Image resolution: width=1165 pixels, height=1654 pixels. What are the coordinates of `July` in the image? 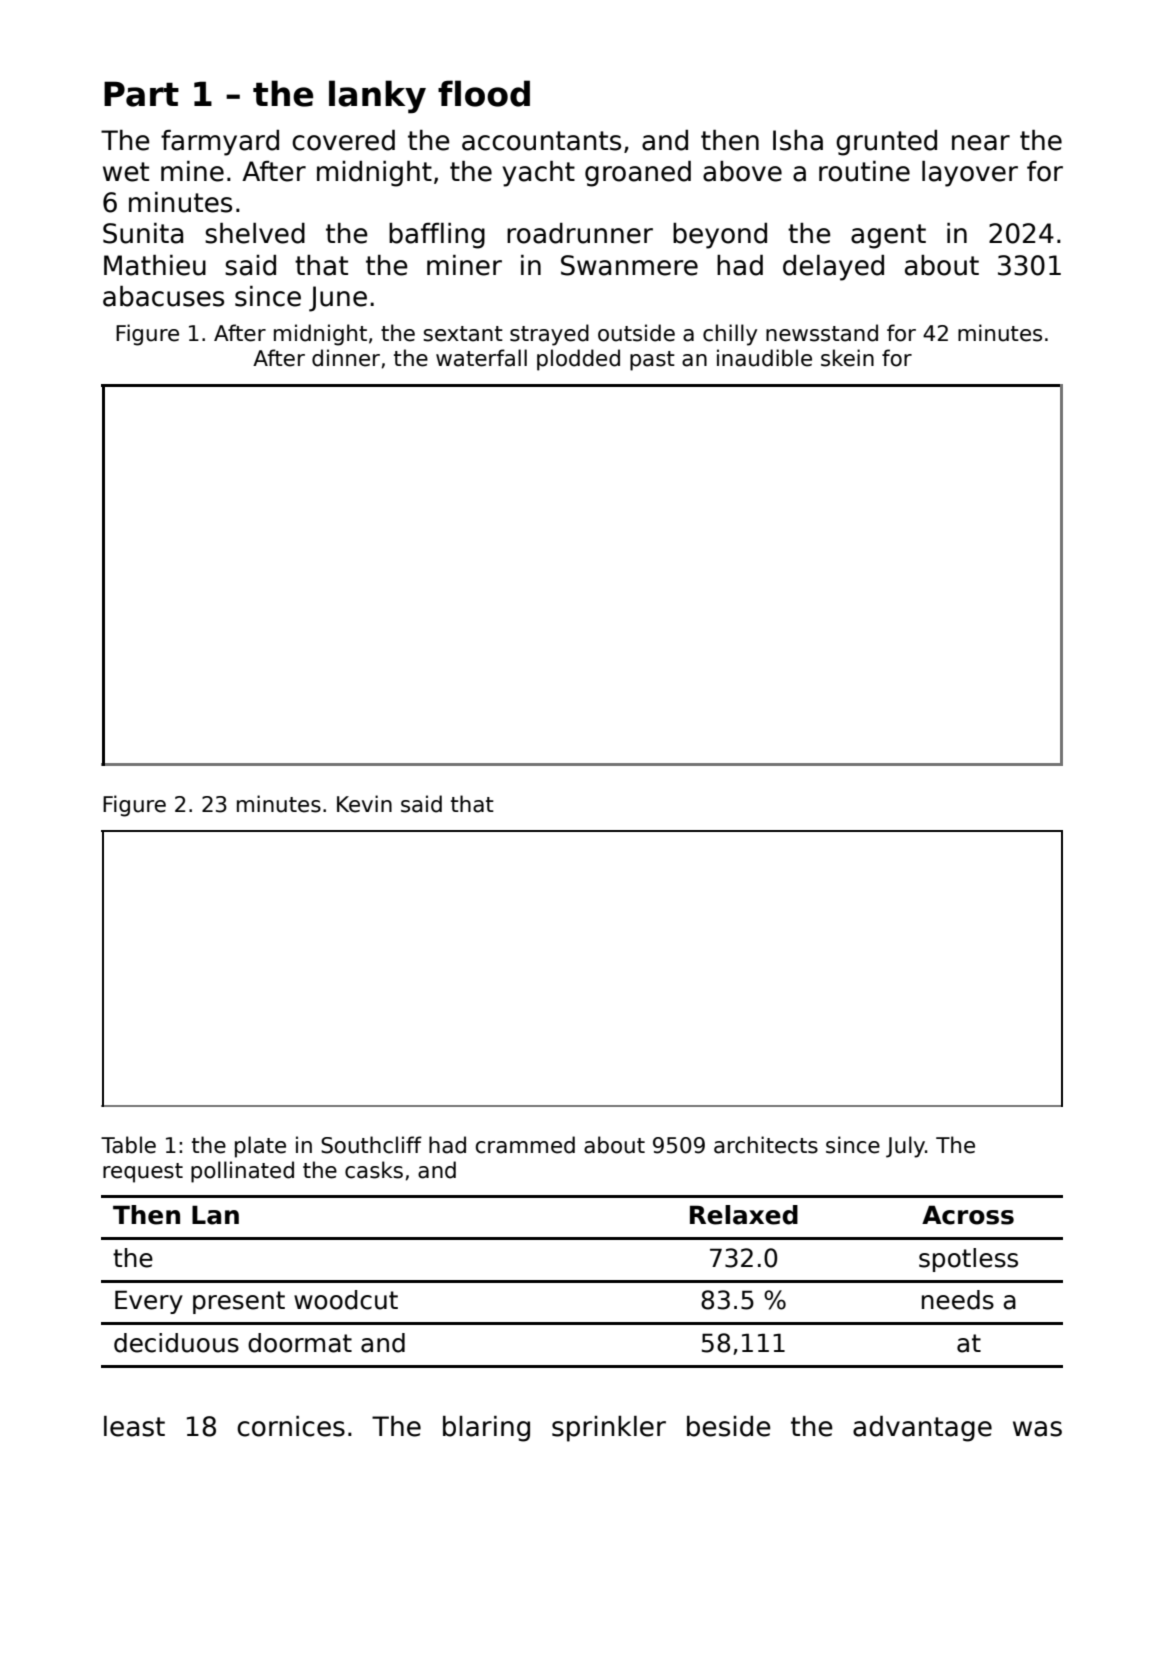 It's located at (905, 1147).
